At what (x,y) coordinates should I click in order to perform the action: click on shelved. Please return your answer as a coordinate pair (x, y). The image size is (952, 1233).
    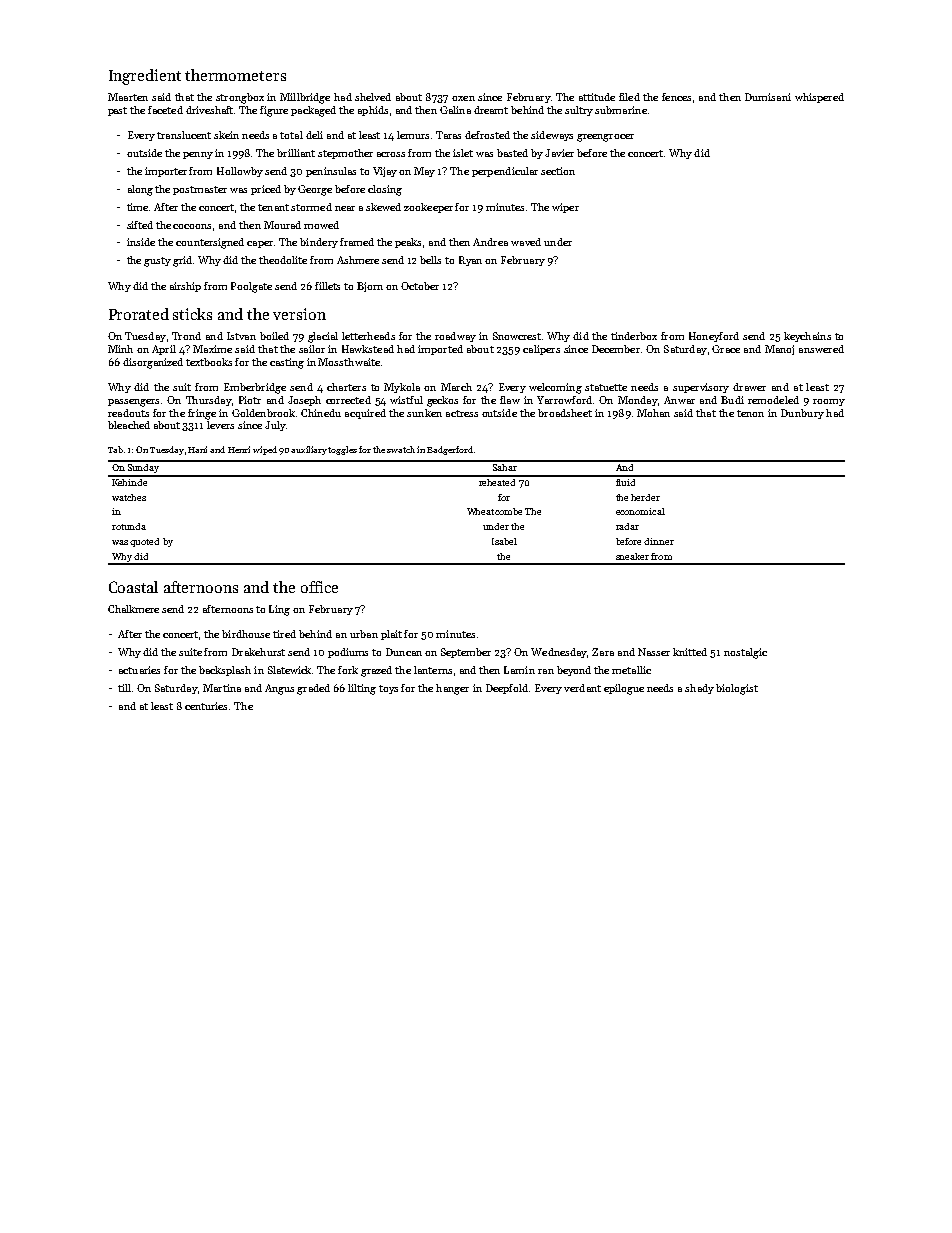
    Looking at the image, I should click on (373, 97).
